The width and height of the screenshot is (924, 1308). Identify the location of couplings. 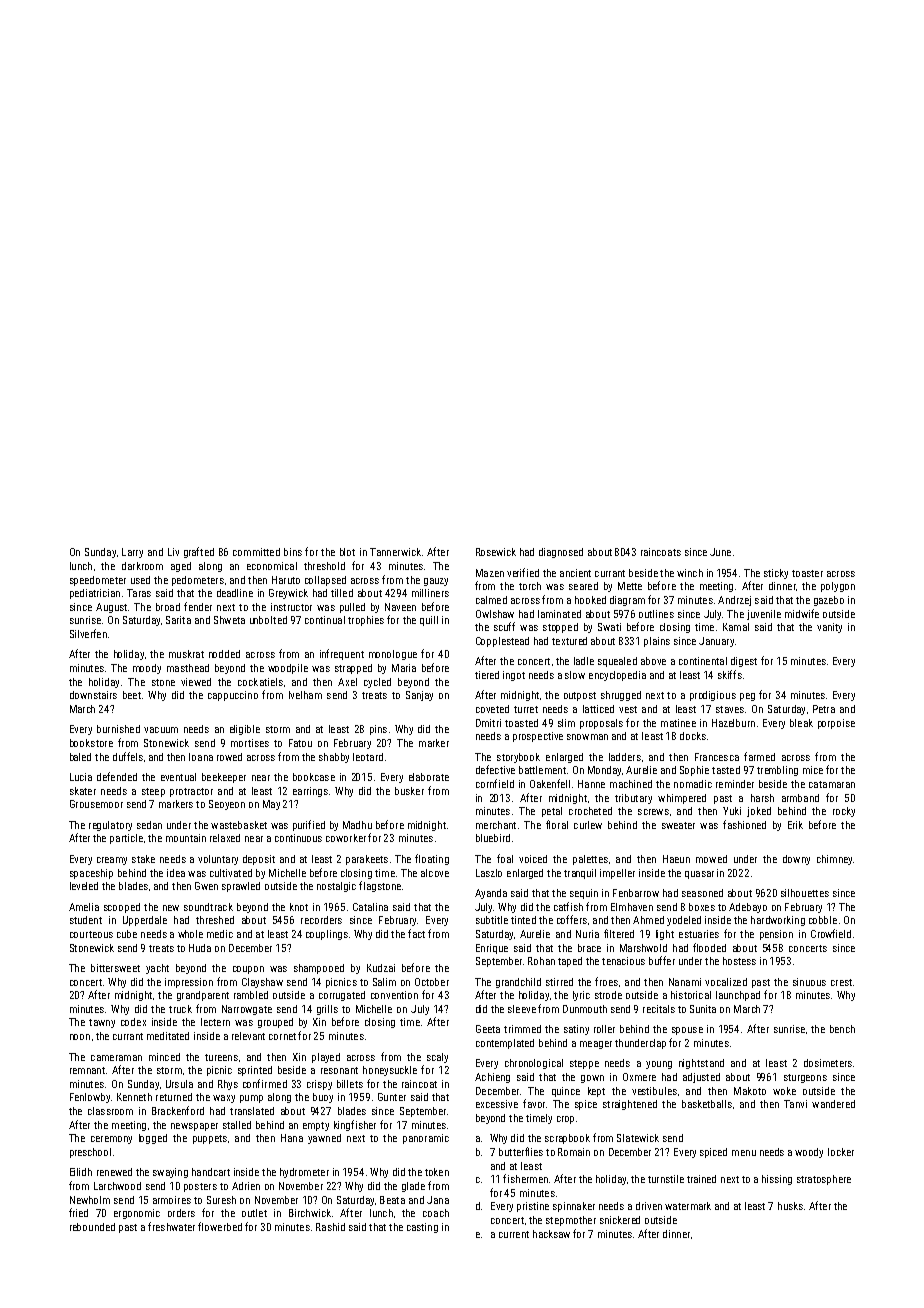
(327, 935).
